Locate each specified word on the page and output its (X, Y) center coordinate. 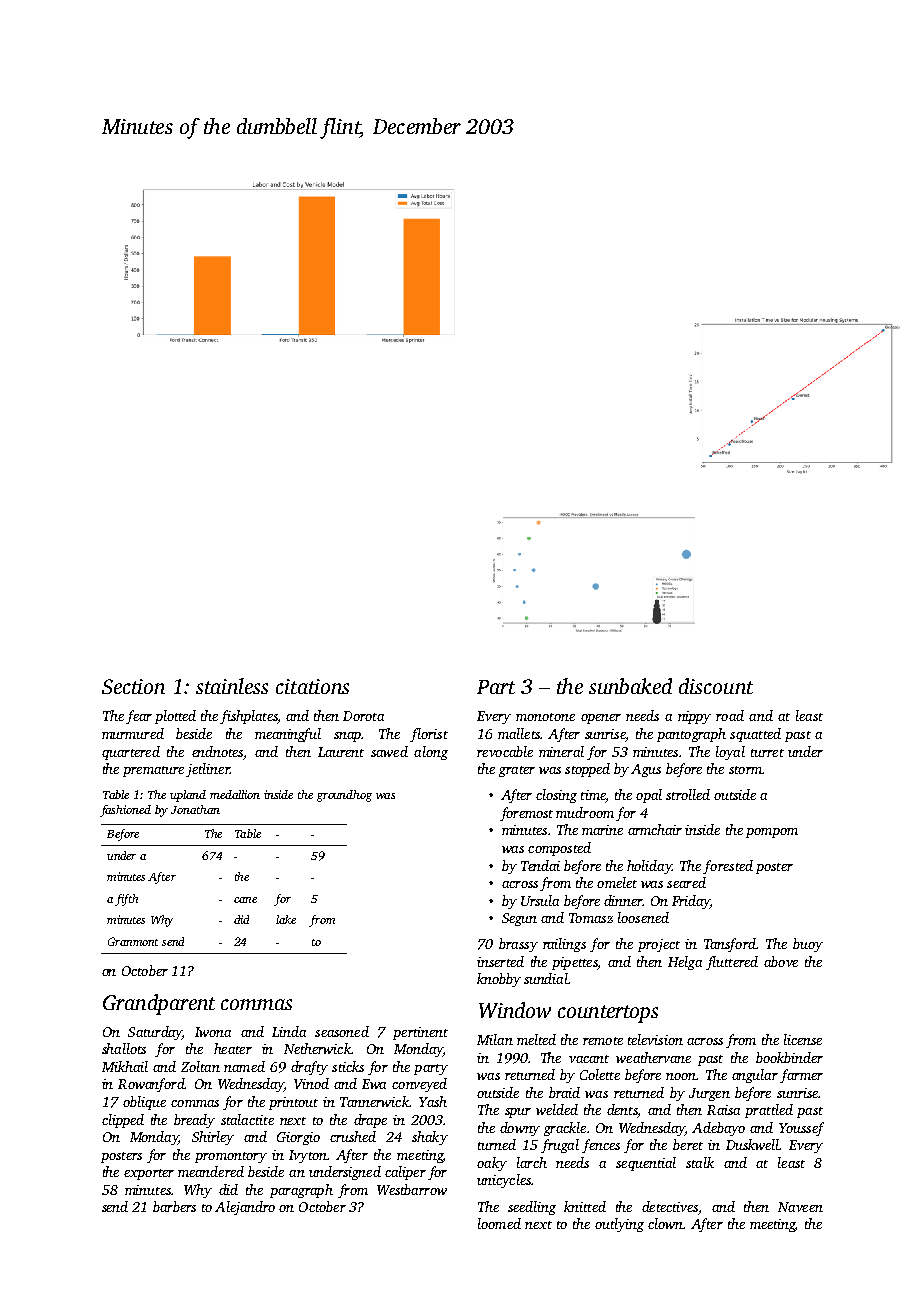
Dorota (363, 716)
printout (293, 1103)
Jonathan (195, 809)
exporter (149, 1174)
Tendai (540, 865)
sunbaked (630, 686)
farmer (801, 1076)
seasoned (342, 1031)
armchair (655, 829)
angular (755, 1076)
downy (520, 1129)
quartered (131, 753)
